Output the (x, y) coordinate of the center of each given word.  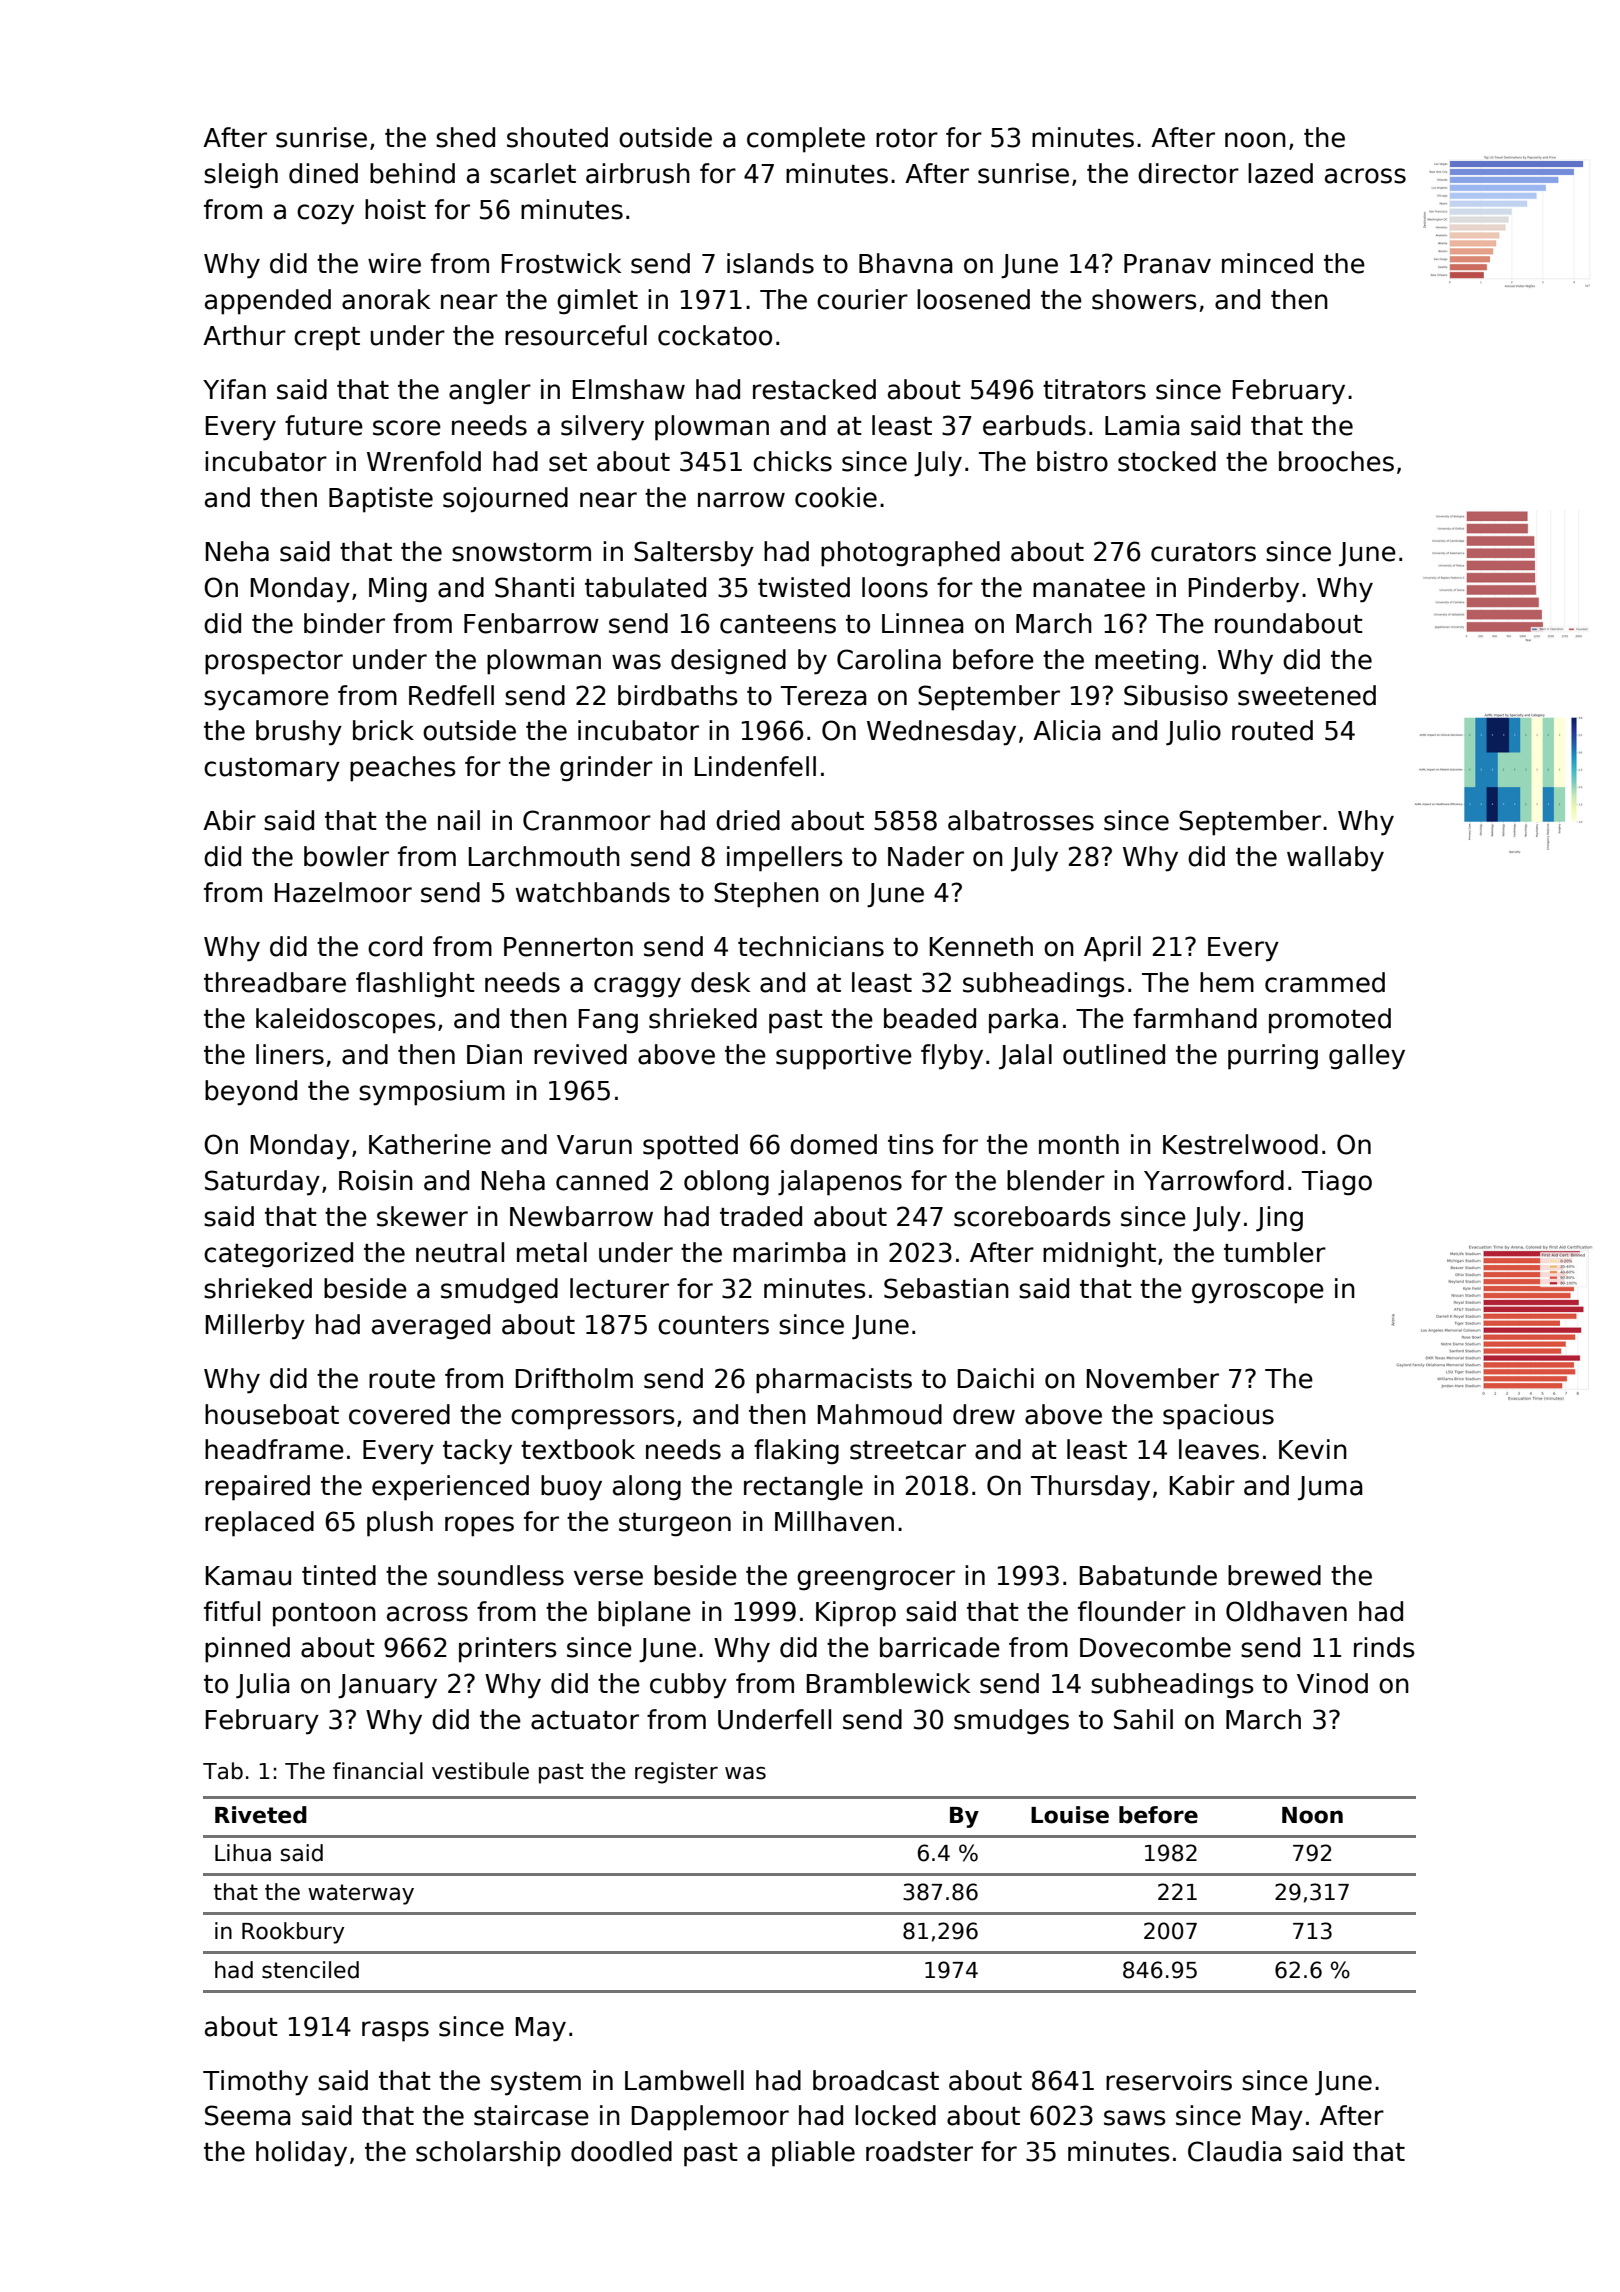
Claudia (1235, 2151)
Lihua (243, 1853)
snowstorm (521, 552)
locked (895, 2115)
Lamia (1142, 425)
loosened (973, 299)
